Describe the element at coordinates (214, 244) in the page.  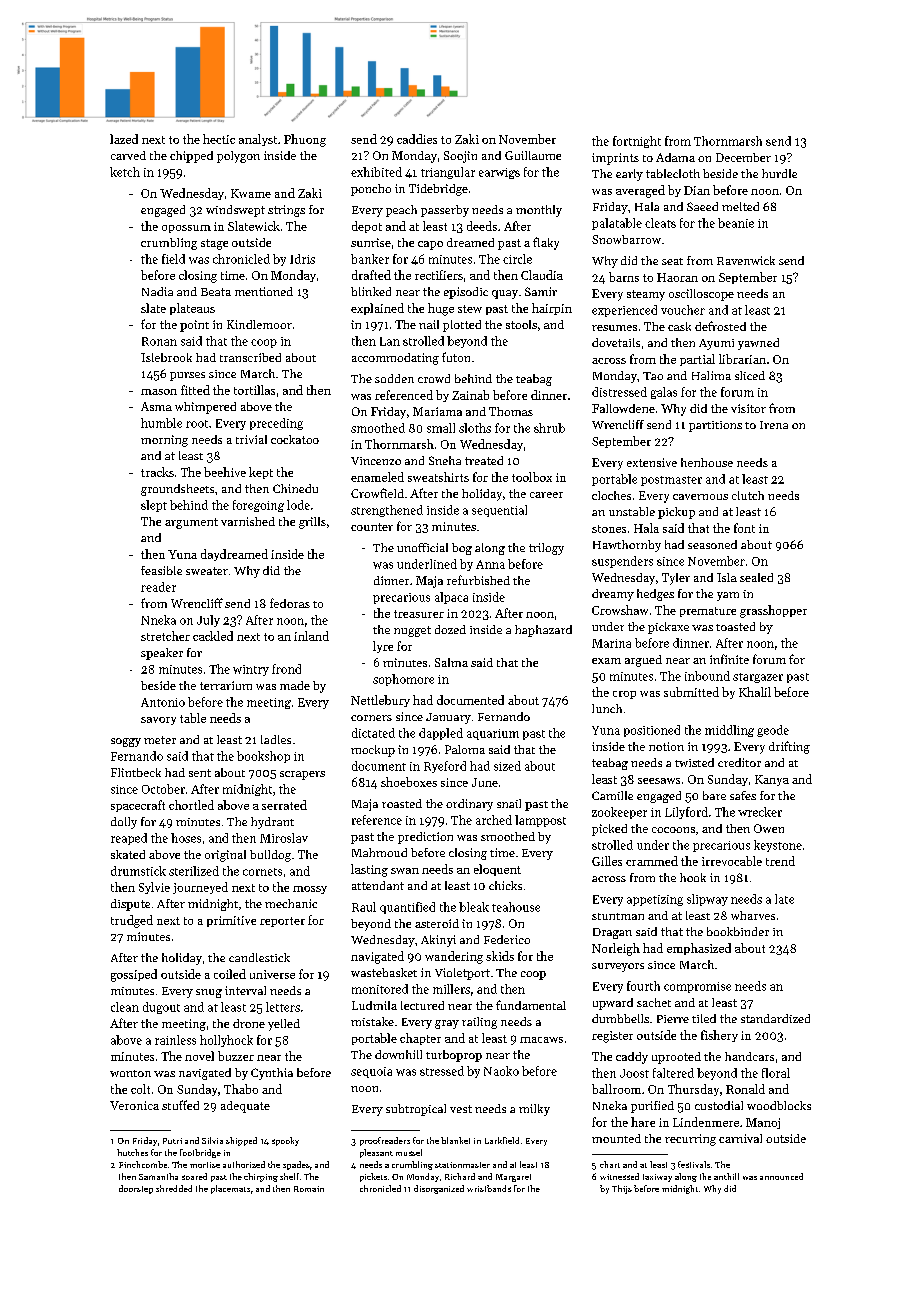
I see `stage` at that location.
